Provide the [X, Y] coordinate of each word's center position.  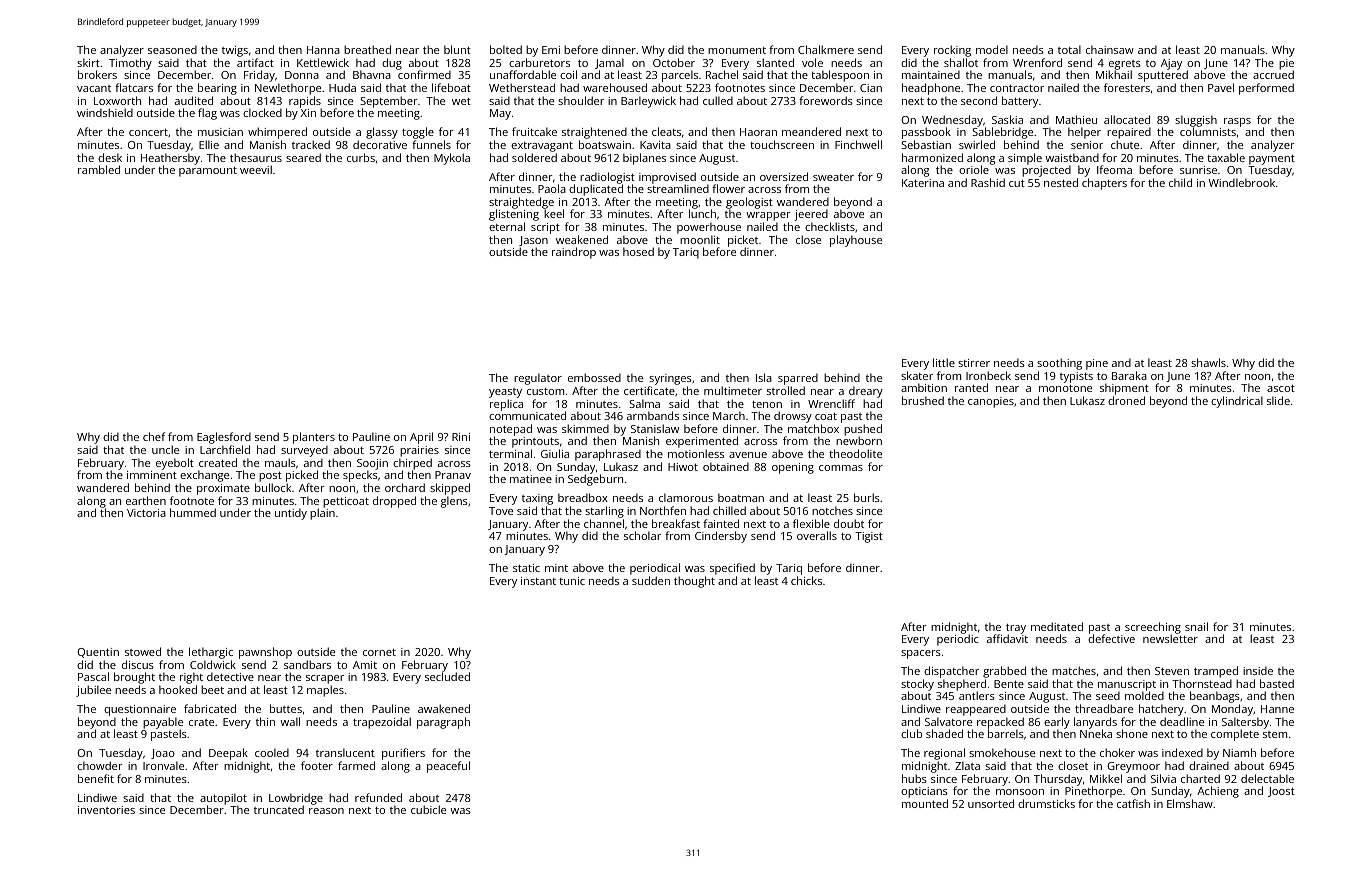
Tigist [869, 537]
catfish [1133, 803]
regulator [538, 379]
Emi [551, 50]
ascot [1281, 388]
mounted [925, 803]
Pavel [1221, 87]
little [944, 362]
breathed [367, 49]
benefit [96, 778]
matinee [531, 479]
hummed [193, 512]
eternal [507, 226]
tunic [572, 581]
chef [154, 436]
